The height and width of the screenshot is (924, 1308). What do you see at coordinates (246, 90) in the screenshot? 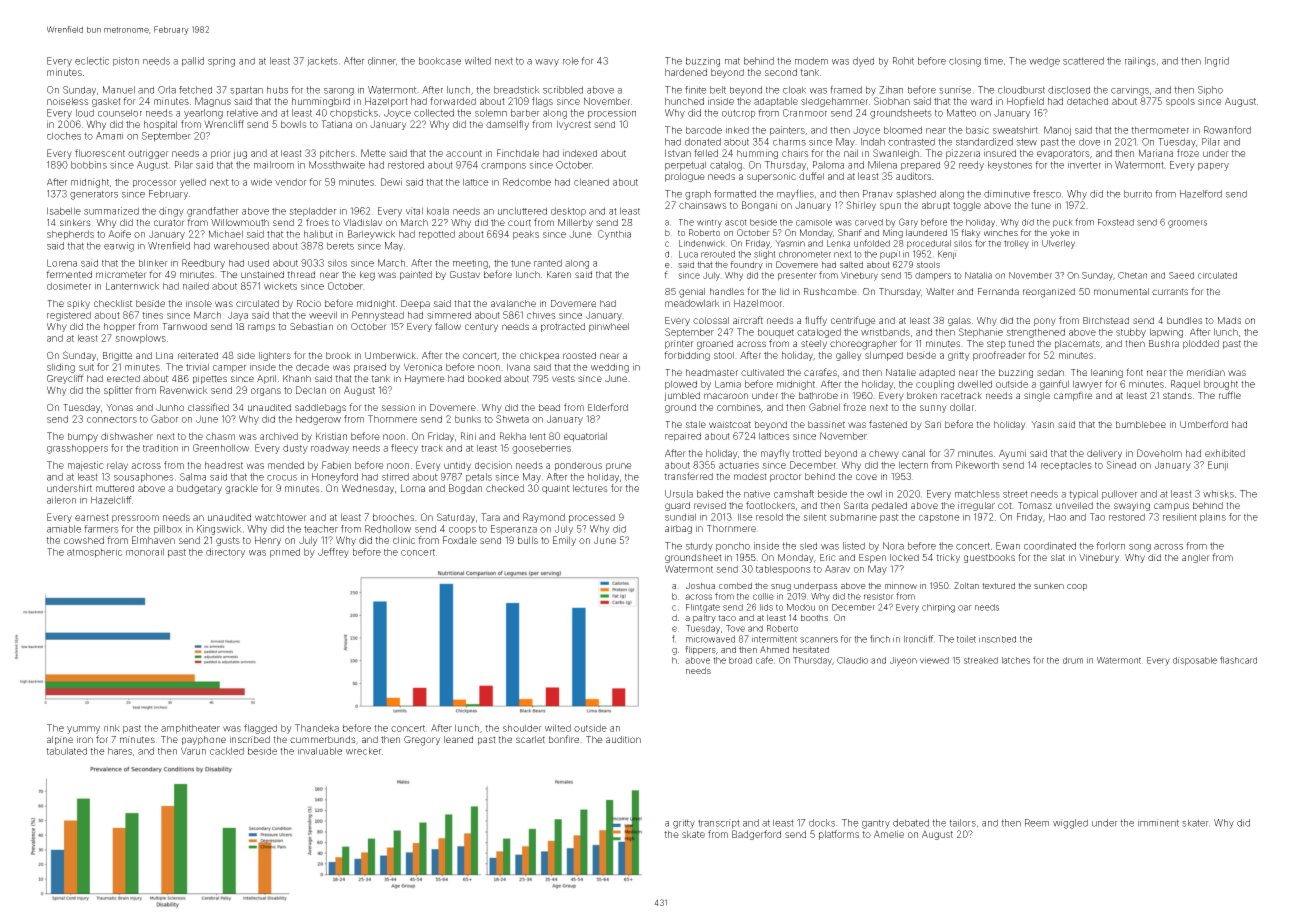
I see `spartan` at bounding box center [246, 90].
